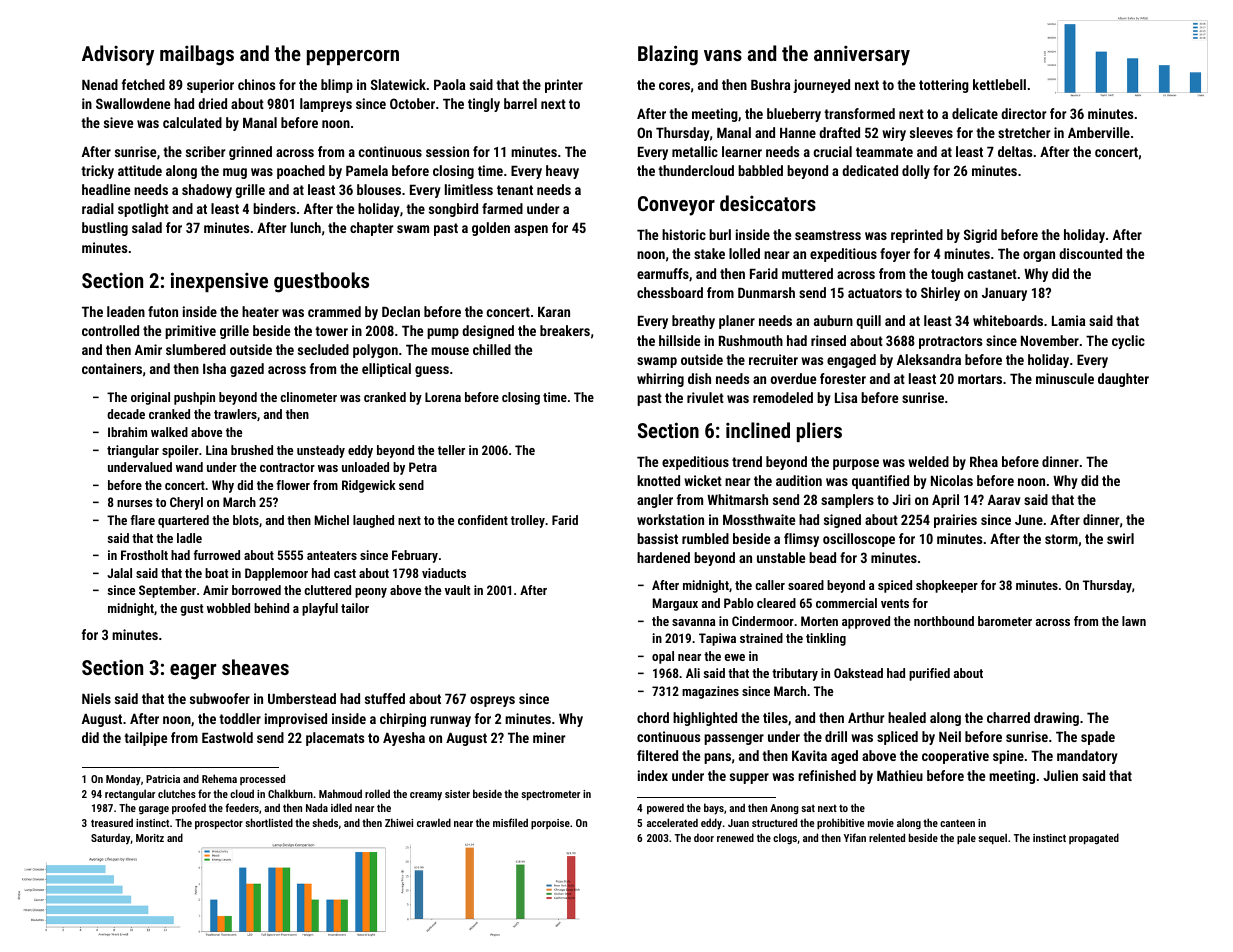  I want to click on Moritz, so click(150, 838).
